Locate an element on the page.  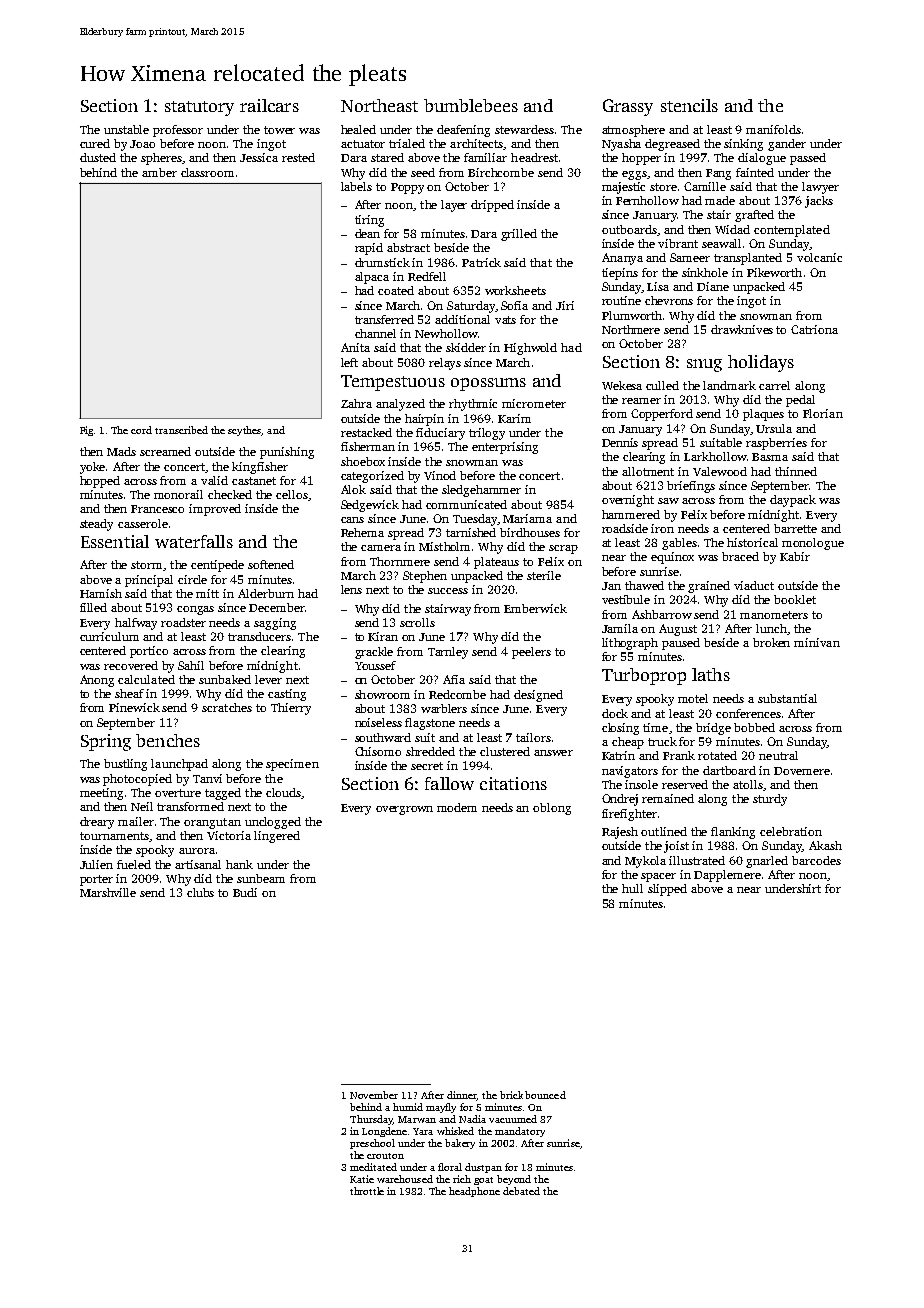
debated is located at coordinates (521, 1191).
